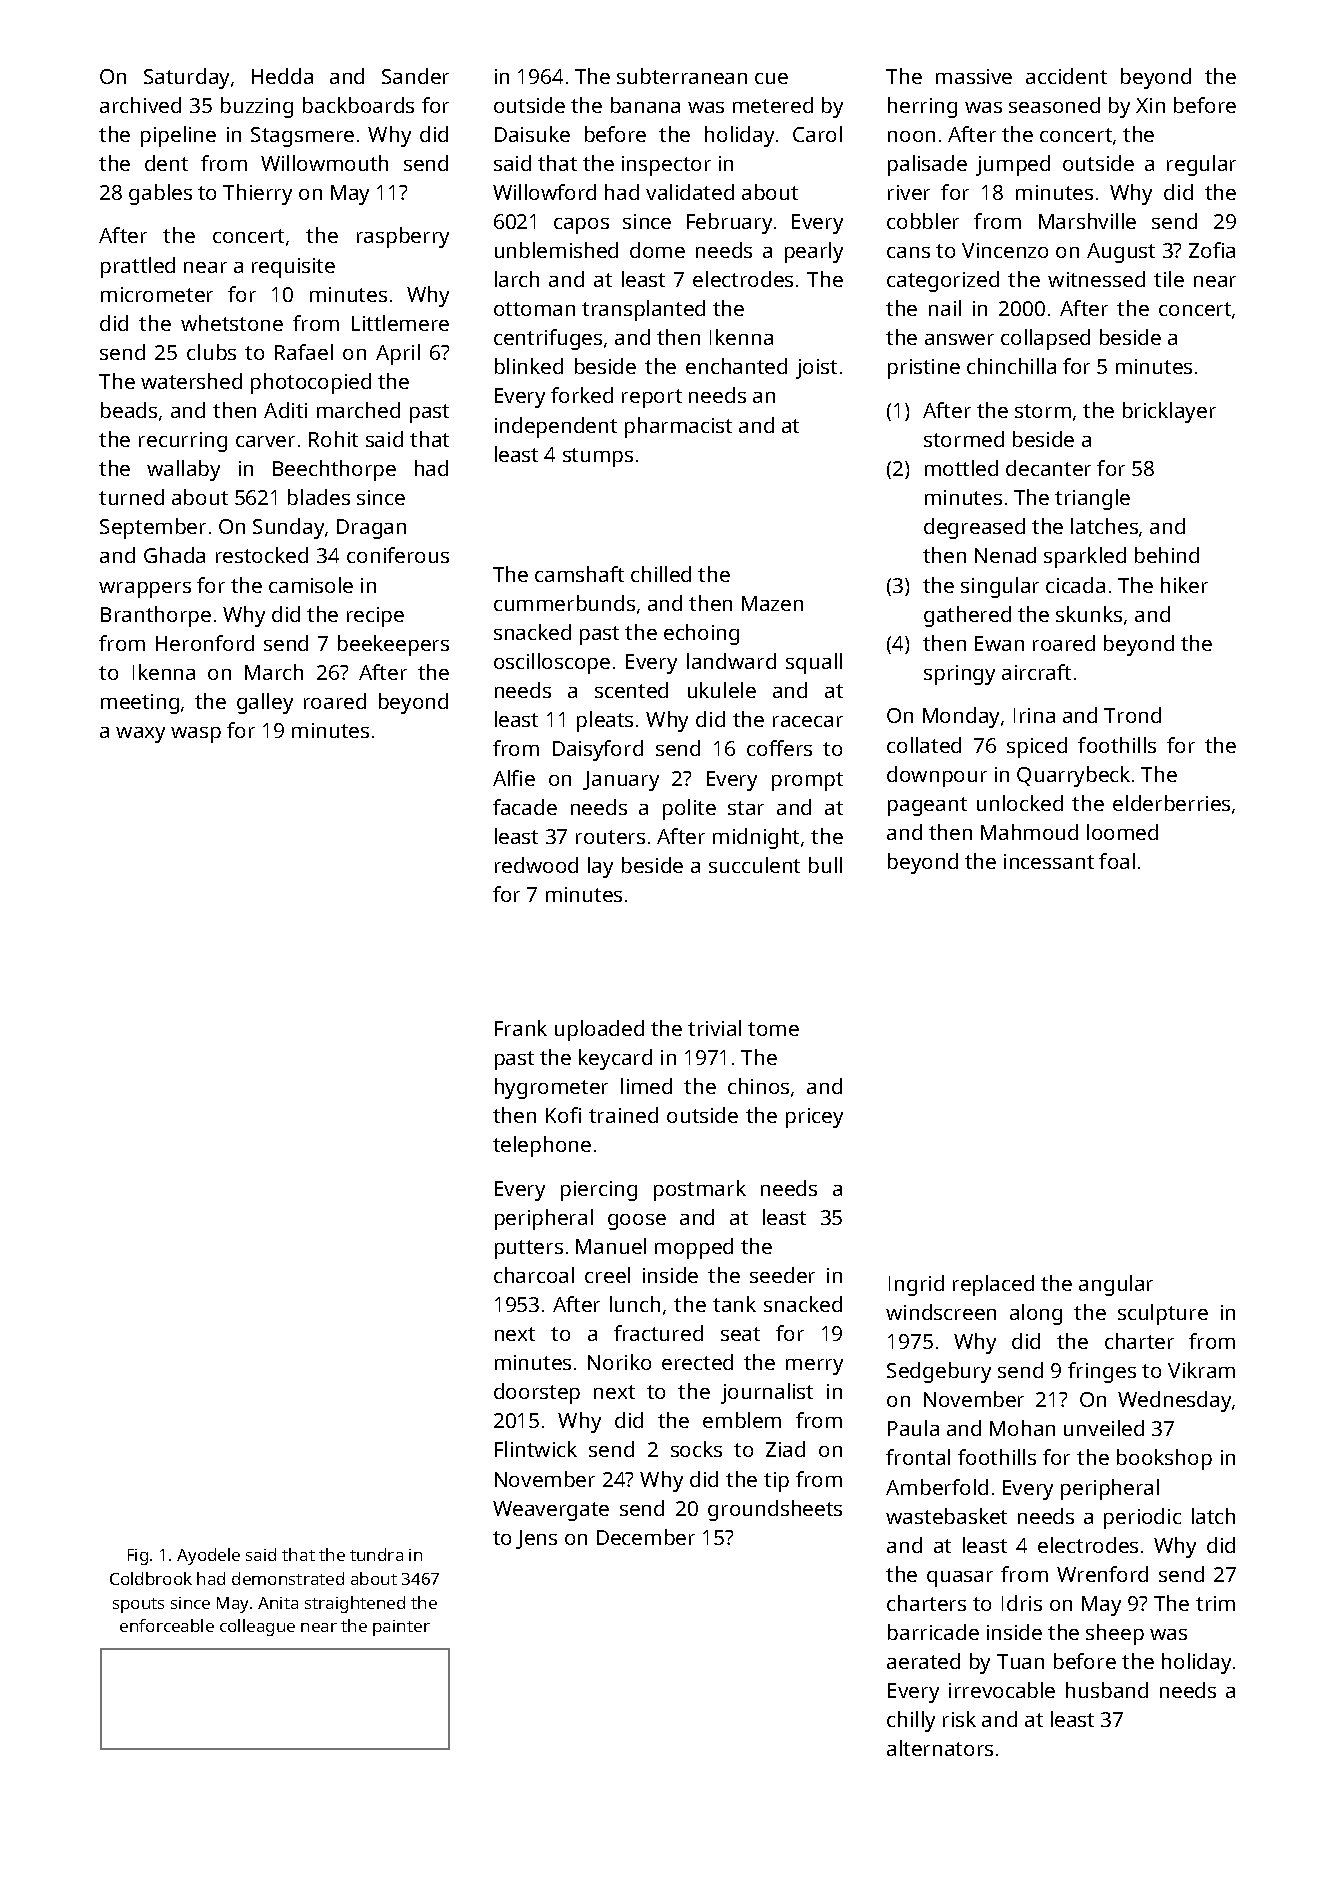 This screenshot has height=1891, width=1337. What do you see at coordinates (257, 1627) in the screenshot?
I see `colleague` at bounding box center [257, 1627].
